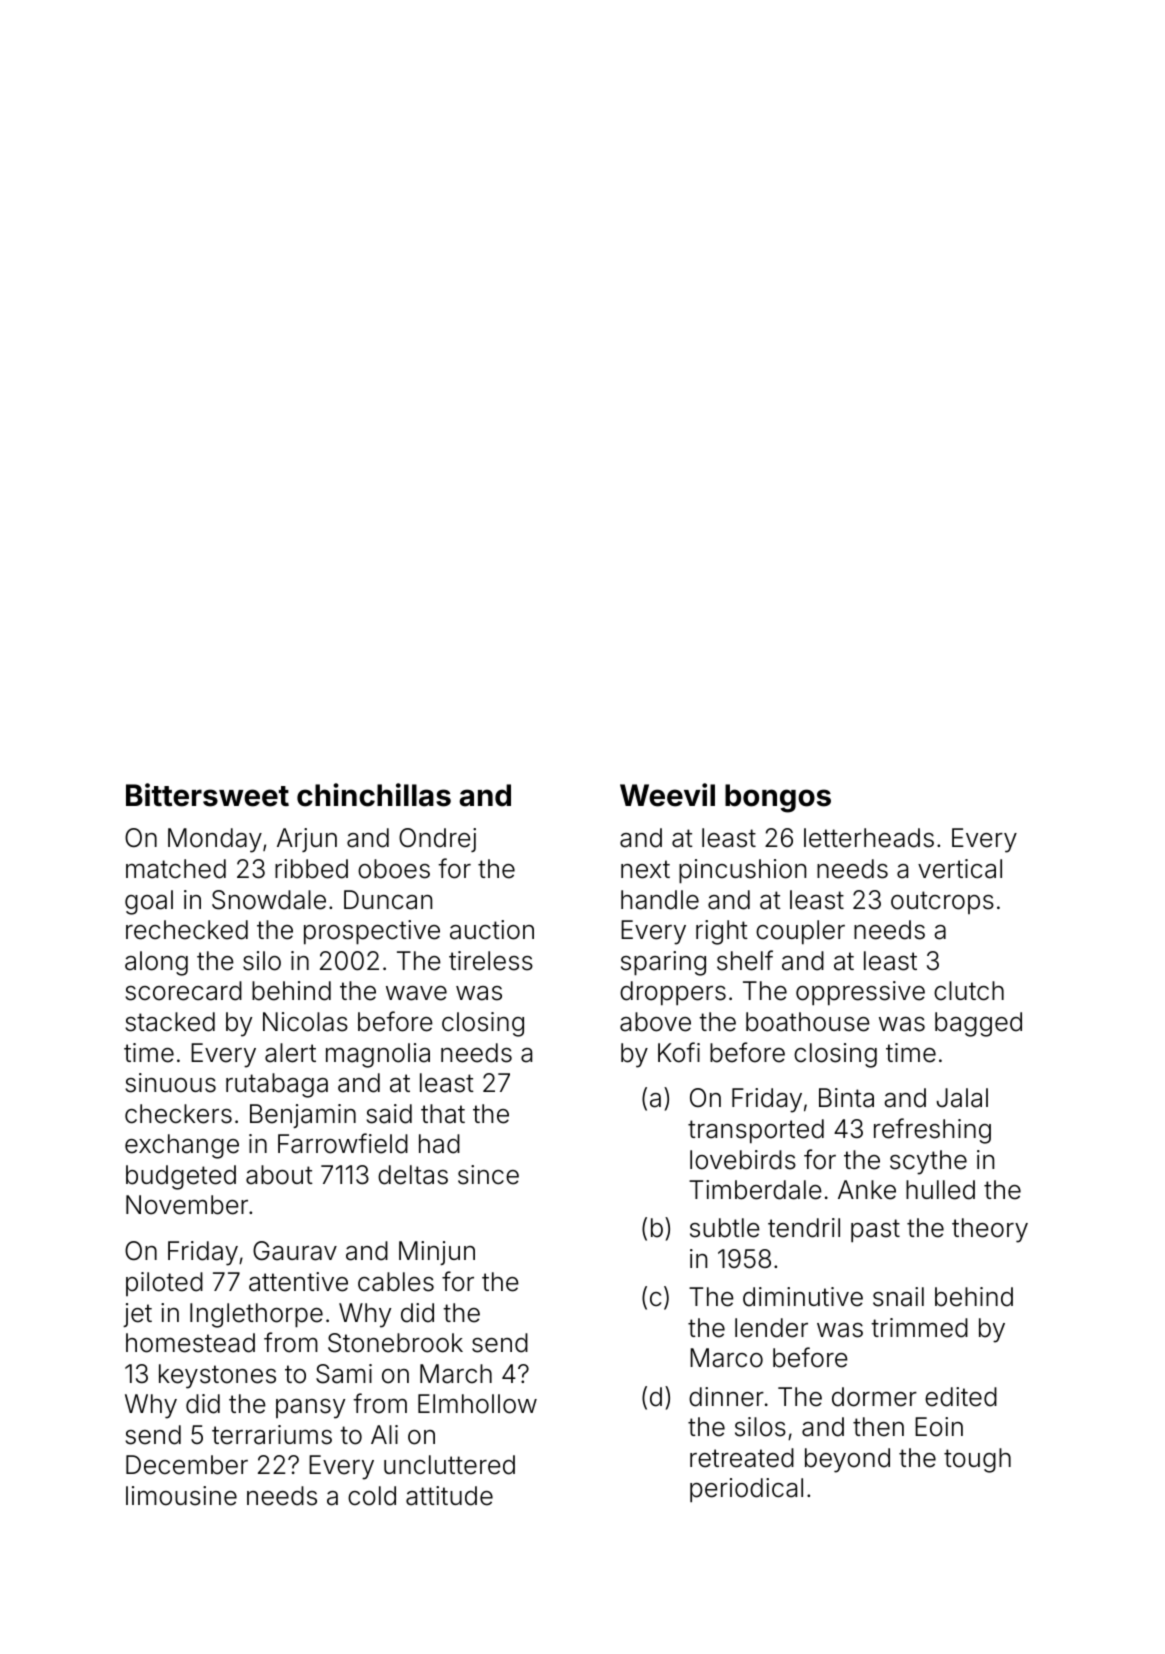 The width and height of the screenshot is (1165, 1654). What do you see at coordinates (491, 961) in the screenshot?
I see `tireless` at bounding box center [491, 961].
